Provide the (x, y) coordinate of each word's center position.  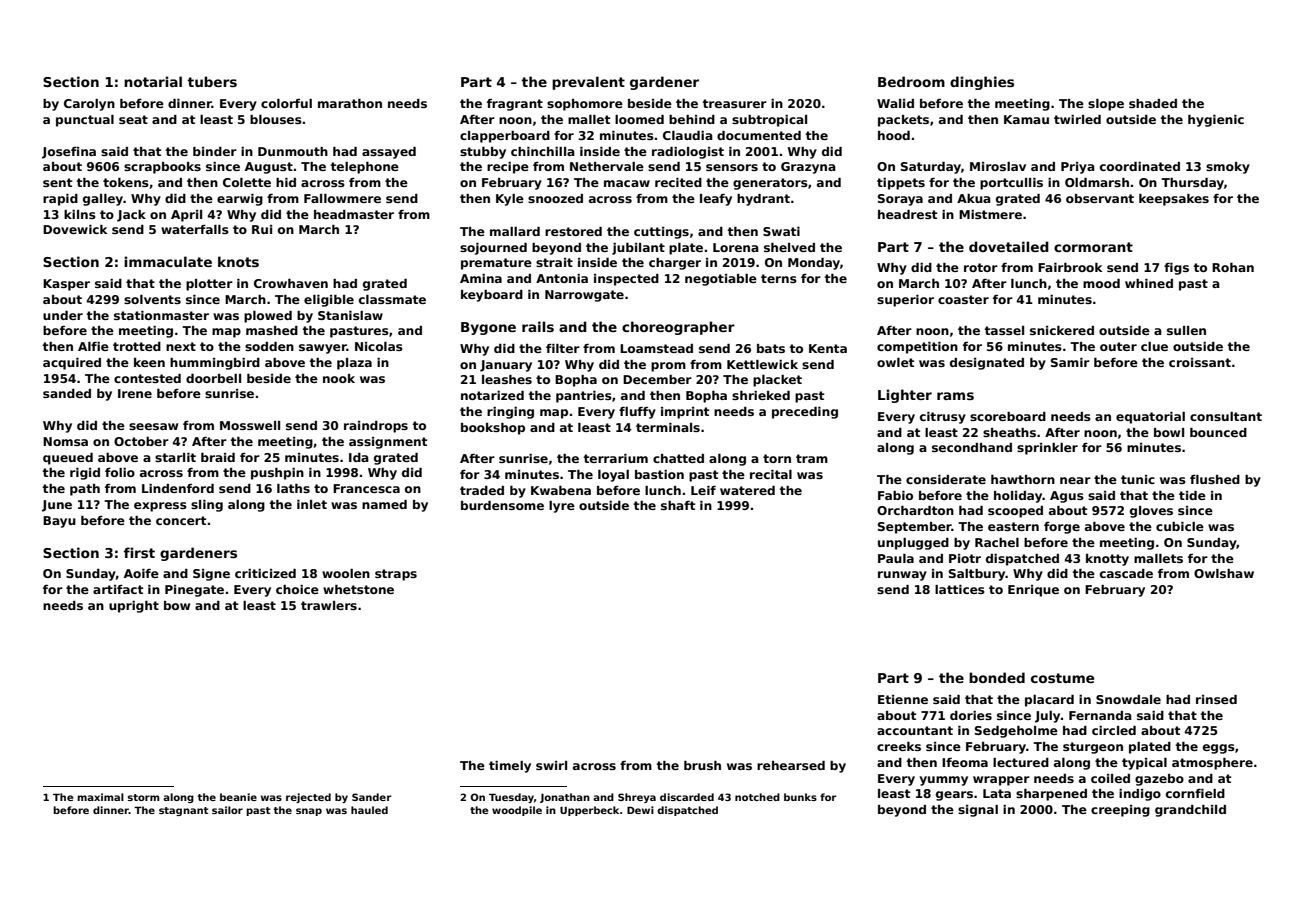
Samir (1070, 362)
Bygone (488, 328)
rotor (981, 267)
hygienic (1216, 121)
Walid (895, 103)
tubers (212, 81)
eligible (329, 301)
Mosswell (250, 425)
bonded (997, 677)
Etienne (903, 699)
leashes (507, 379)
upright (134, 607)
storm (144, 797)
